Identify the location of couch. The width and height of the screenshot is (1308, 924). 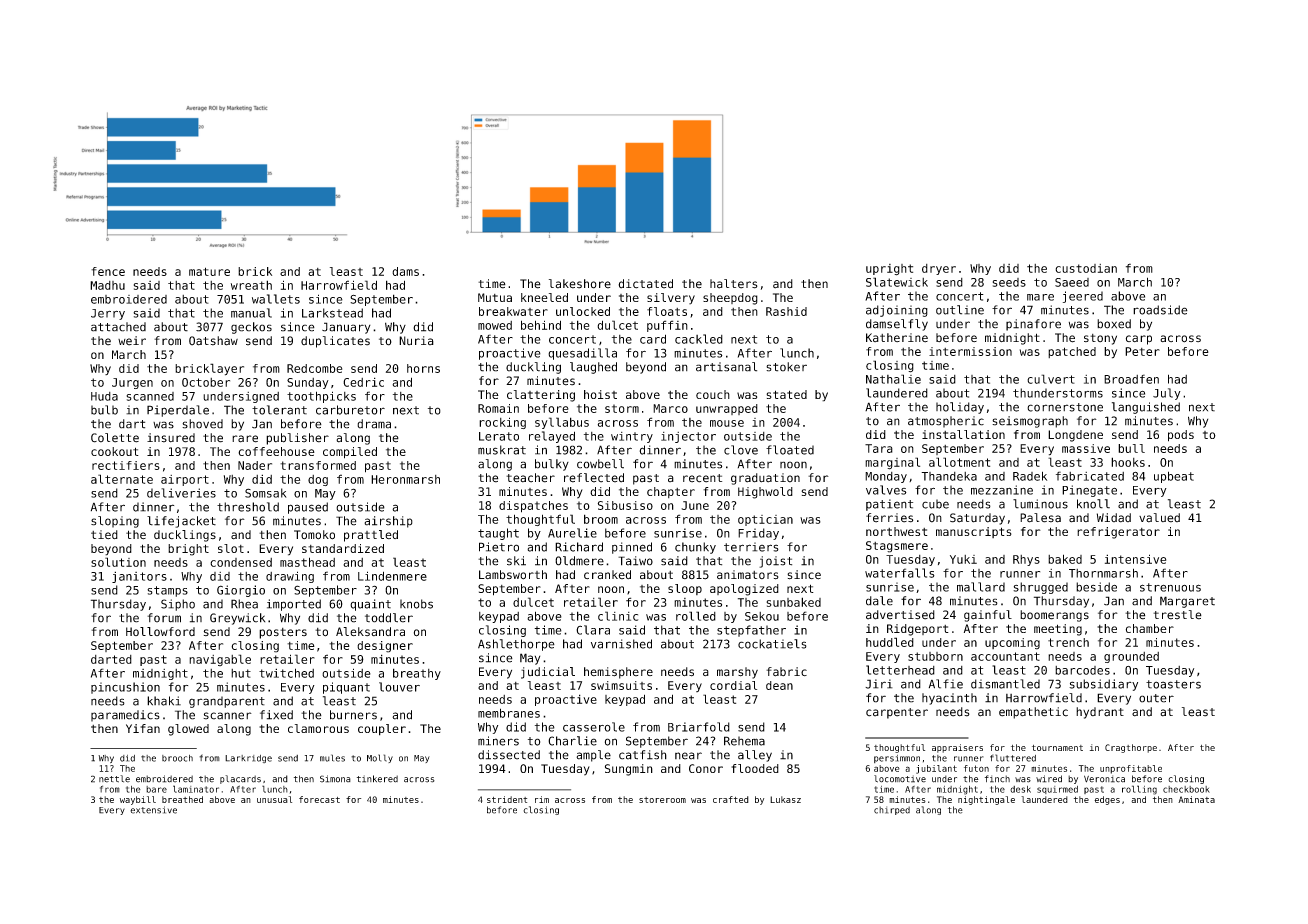
(713, 394).
